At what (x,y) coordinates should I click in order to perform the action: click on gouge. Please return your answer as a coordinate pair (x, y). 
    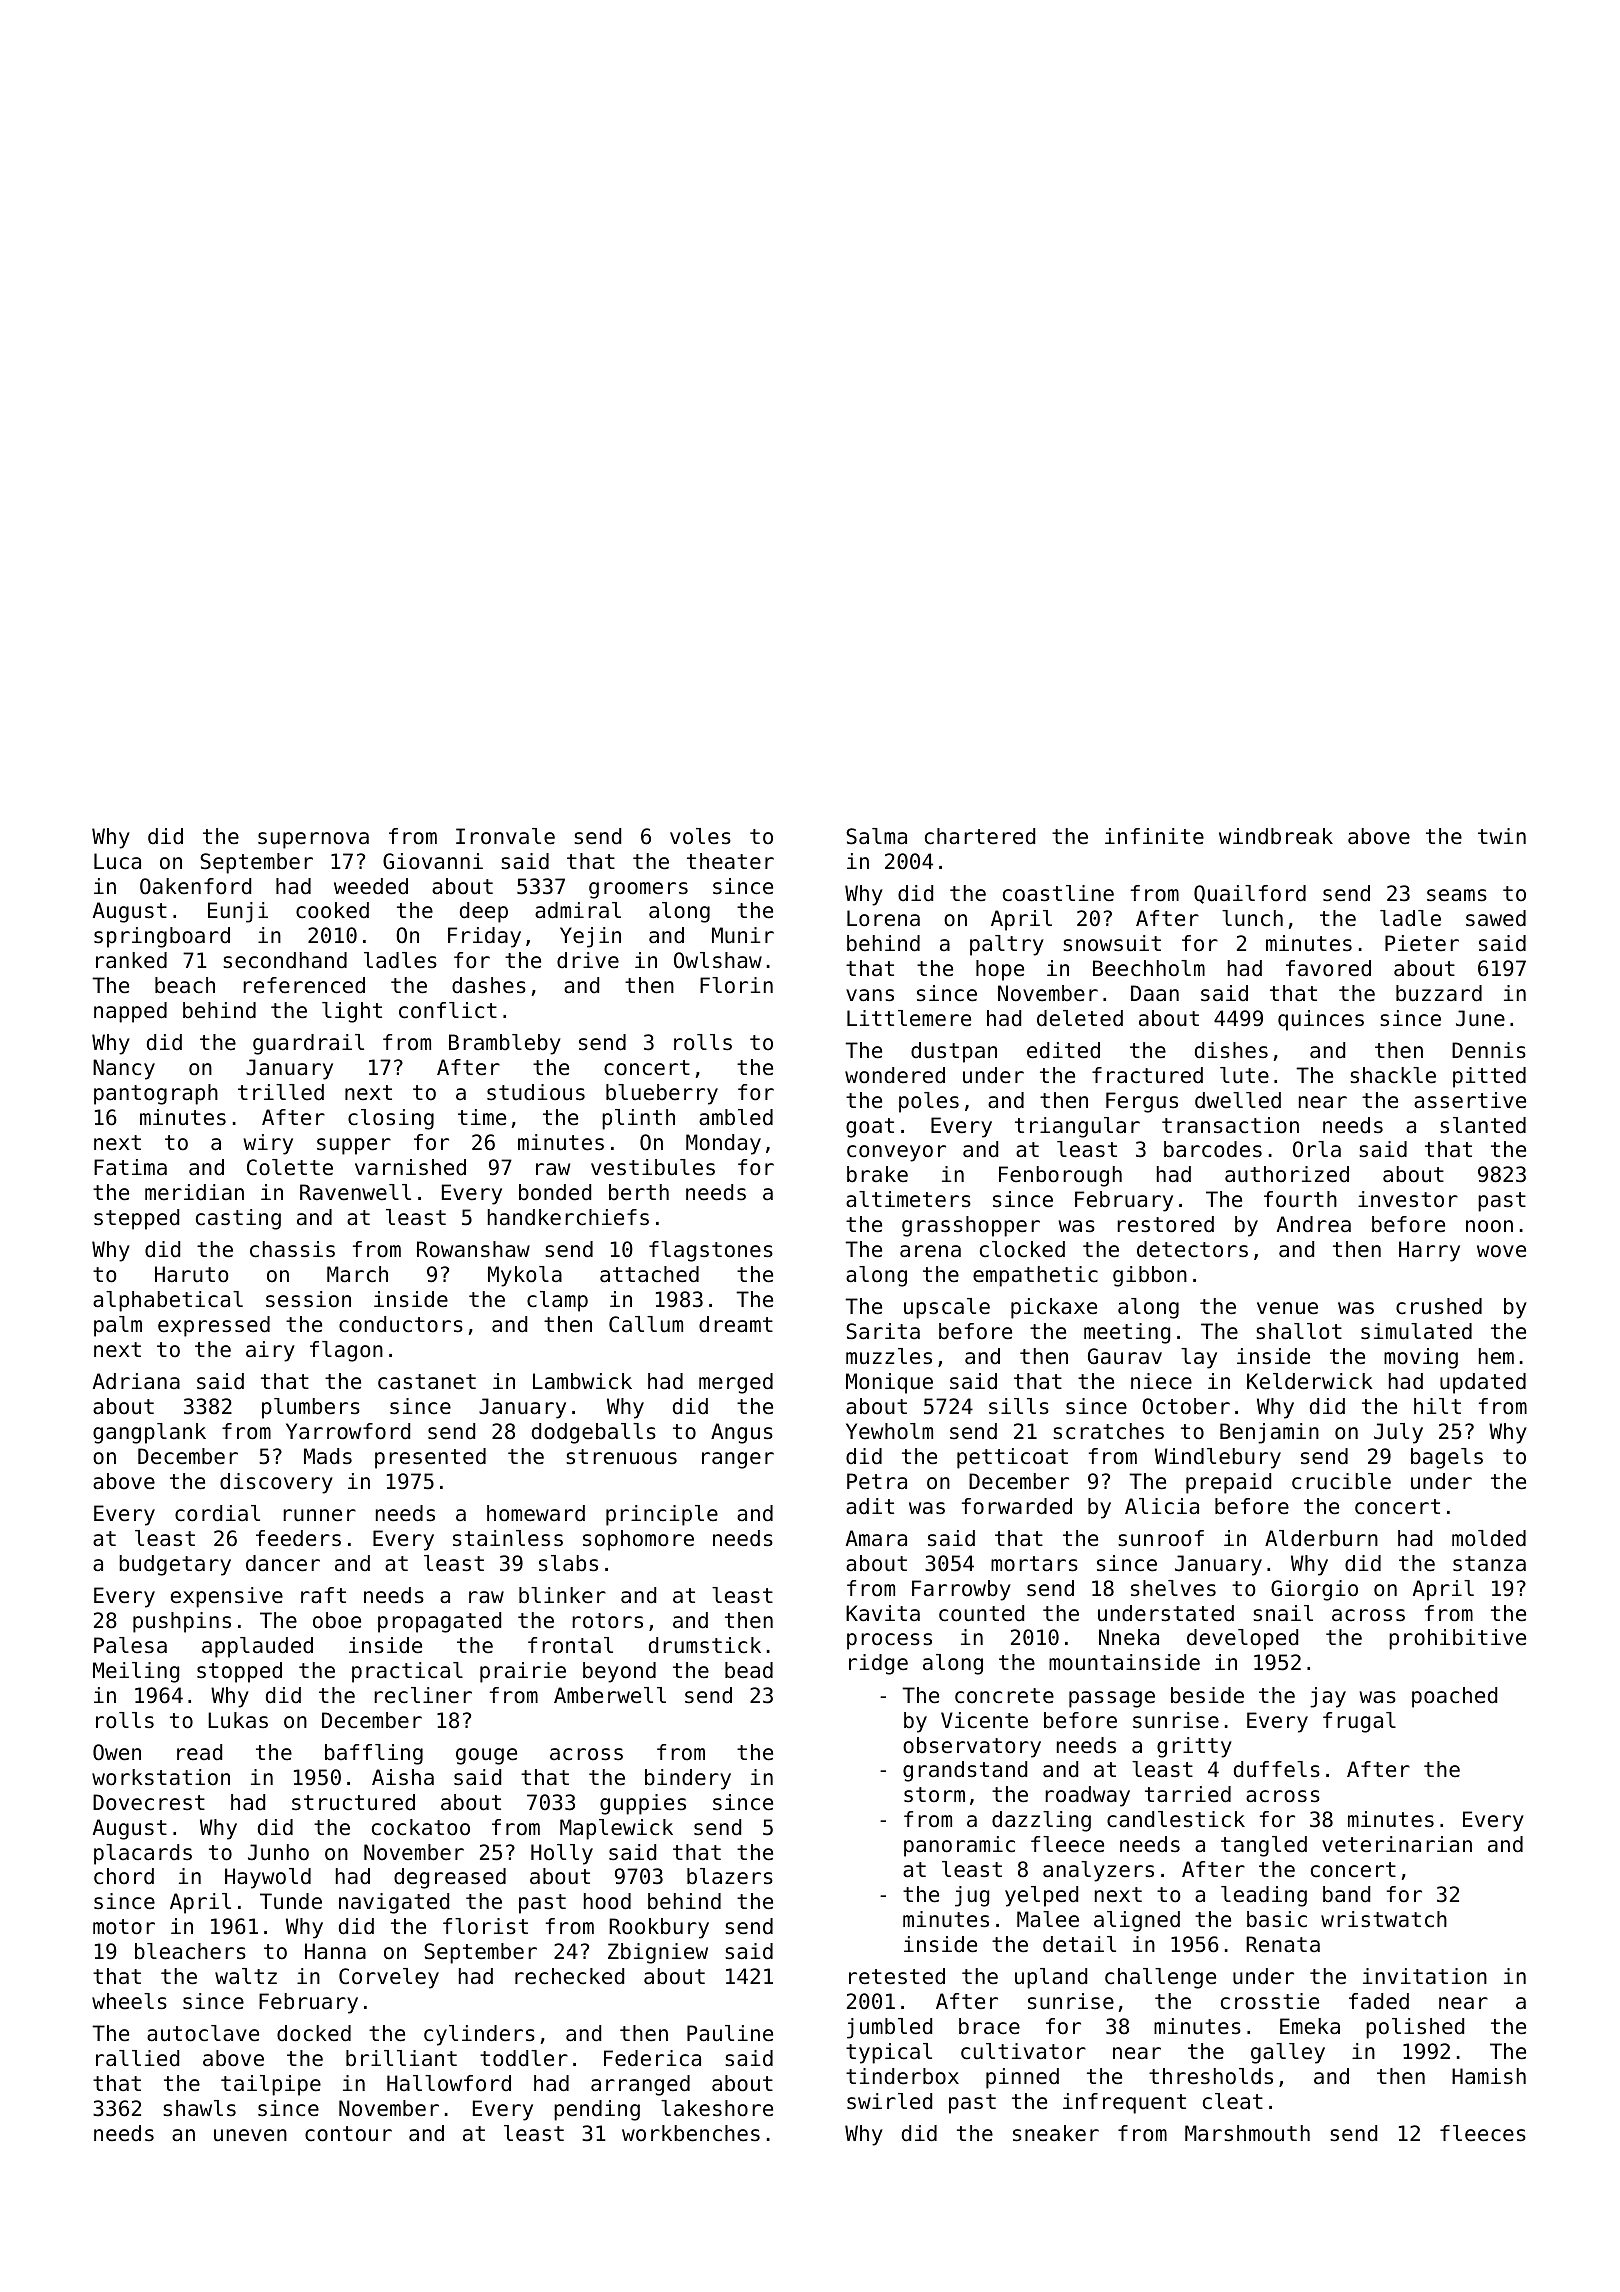
    Looking at the image, I should click on (486, 1756).
